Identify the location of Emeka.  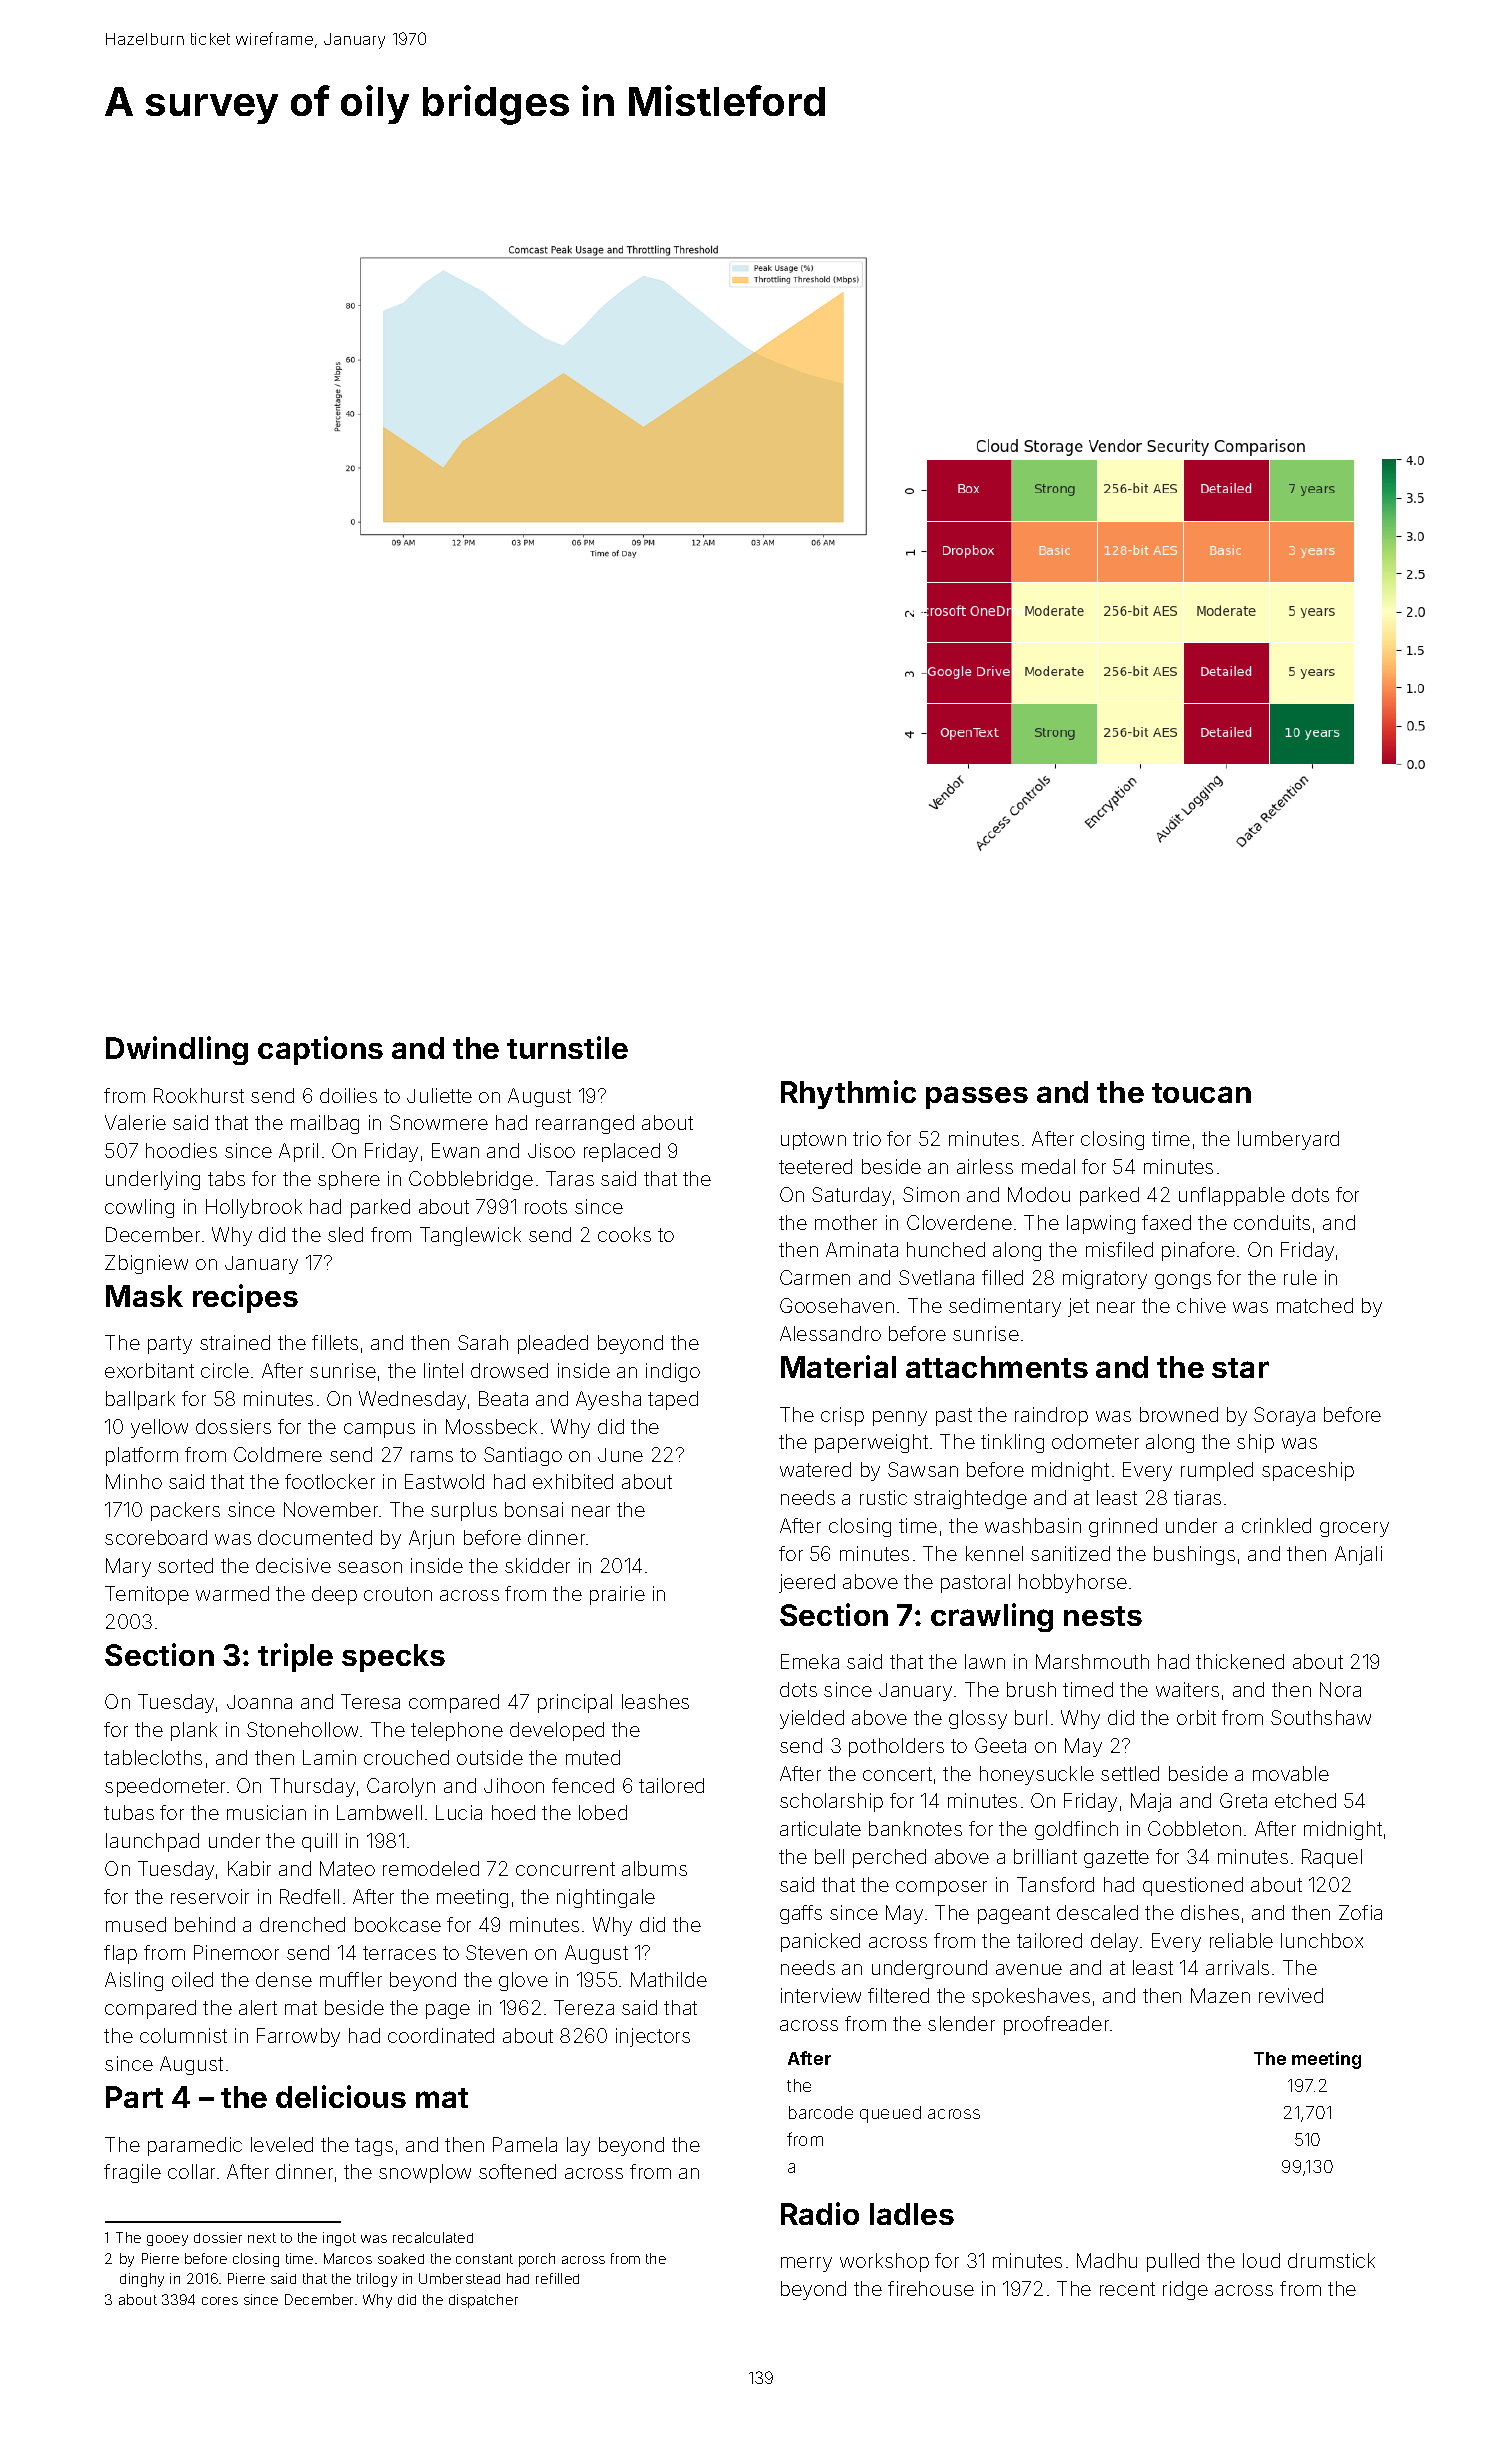
(810, 1661).
